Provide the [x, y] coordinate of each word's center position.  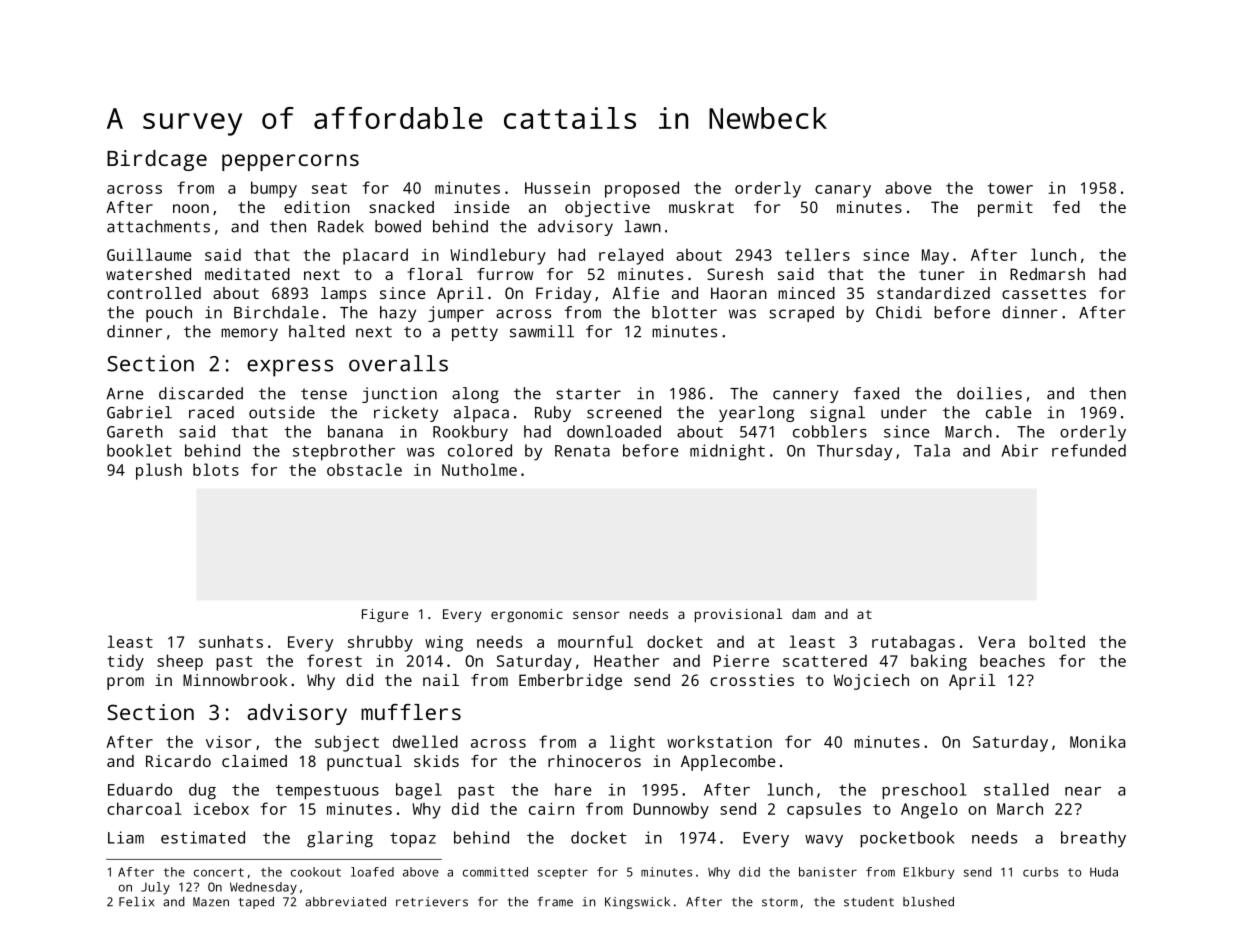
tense [324, 394]
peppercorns [290, 162]
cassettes [1044, 293]
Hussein [557, 188]
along [475, 395]
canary [843, 191]
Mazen [211, 902]
